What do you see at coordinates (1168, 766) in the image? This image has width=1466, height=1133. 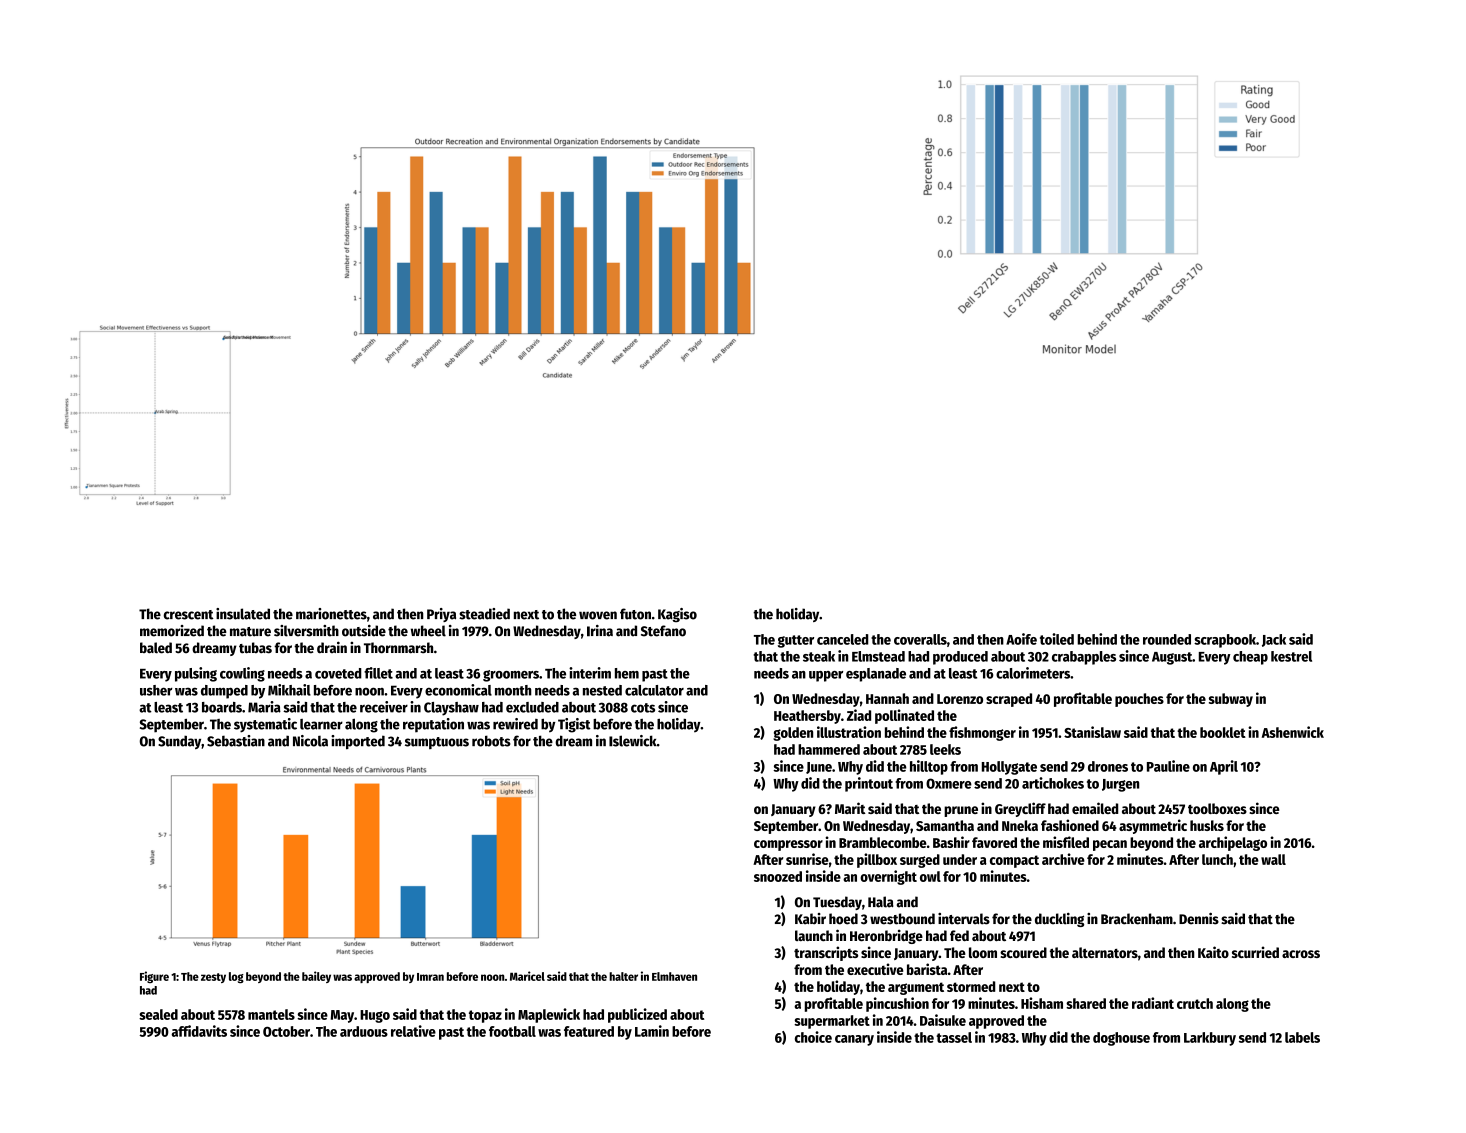 I see `Pauline` at bounding box center [1168, 766].
